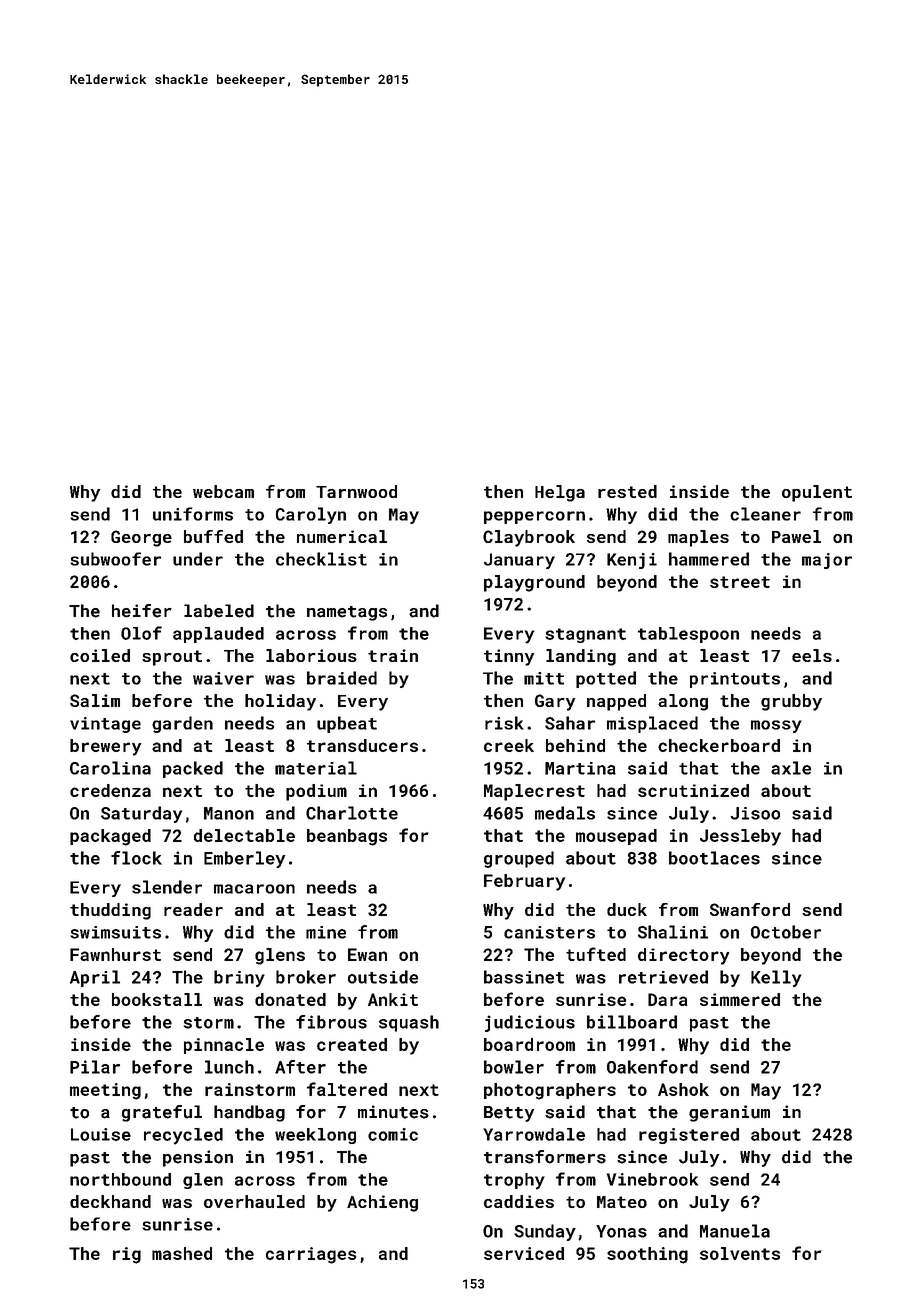 The width and height of the document is (924, 1314). I want to click on Carolyn, so click(311, 515).
